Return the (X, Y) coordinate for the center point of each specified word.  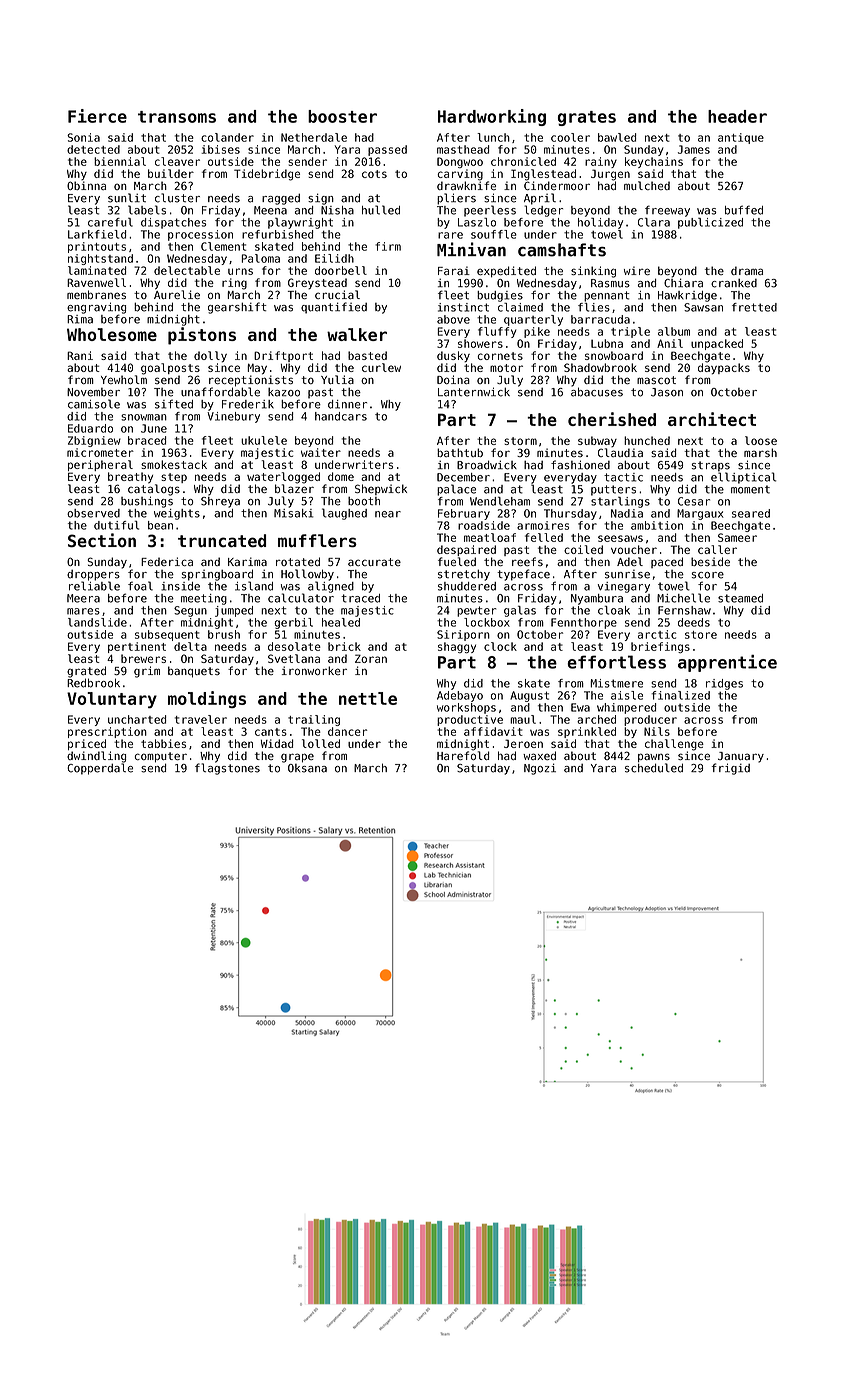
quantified (334, 308)
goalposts (170, 369)
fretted (754, 307)
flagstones (227, 769)
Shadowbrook (600, 367)
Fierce (97, 116)
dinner (347, 404)
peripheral (100, 465)
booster (342, 116)
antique (741, 138)
